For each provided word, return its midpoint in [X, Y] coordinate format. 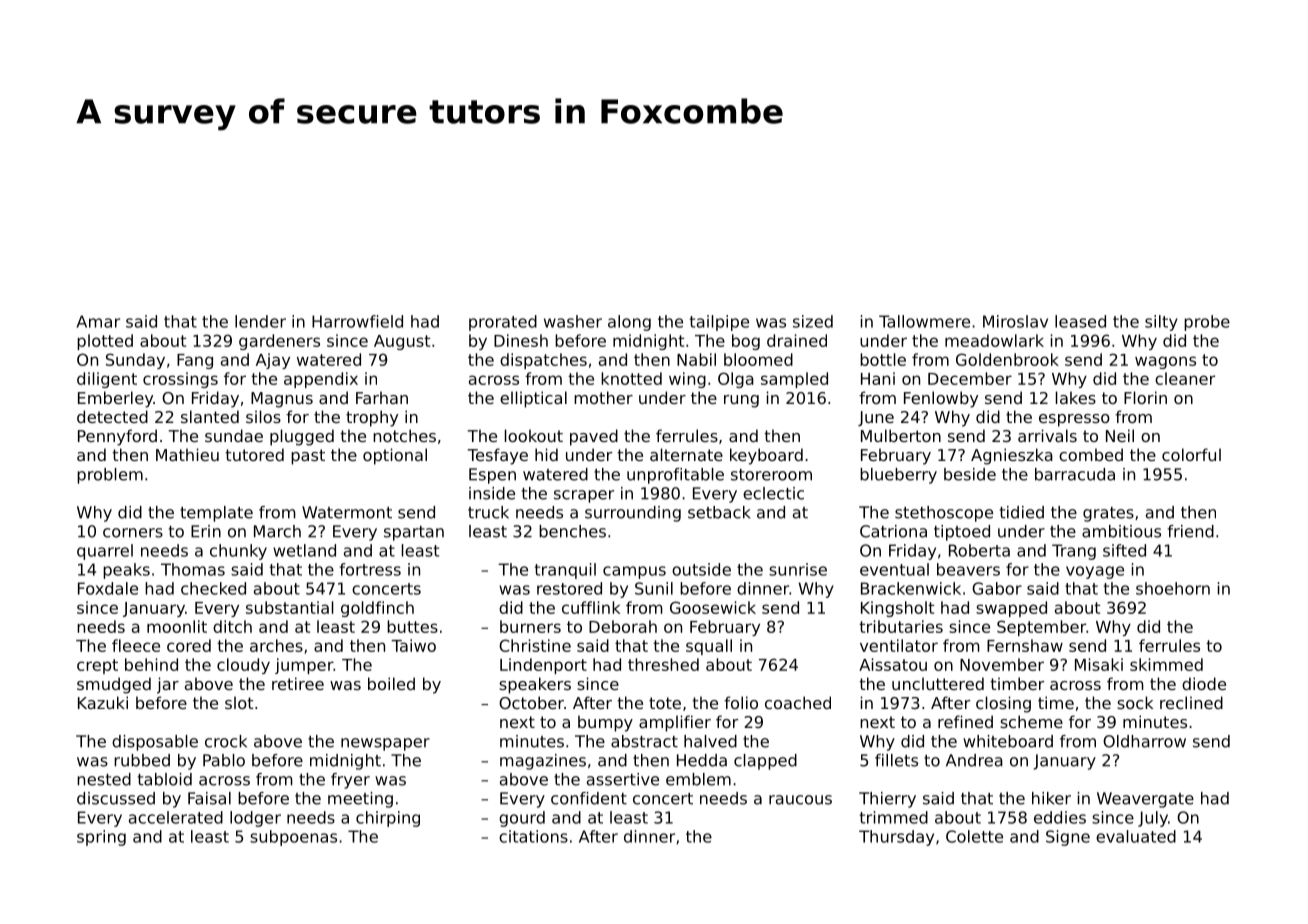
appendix [321, 380]
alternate [686, 454]
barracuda [1075, 474]
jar [168, 685]
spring [101, 838]
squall [709, 647]
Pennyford [117, 437]
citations [533, 836]
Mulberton [901, 435]
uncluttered [938, 683]
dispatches [543, 361]
